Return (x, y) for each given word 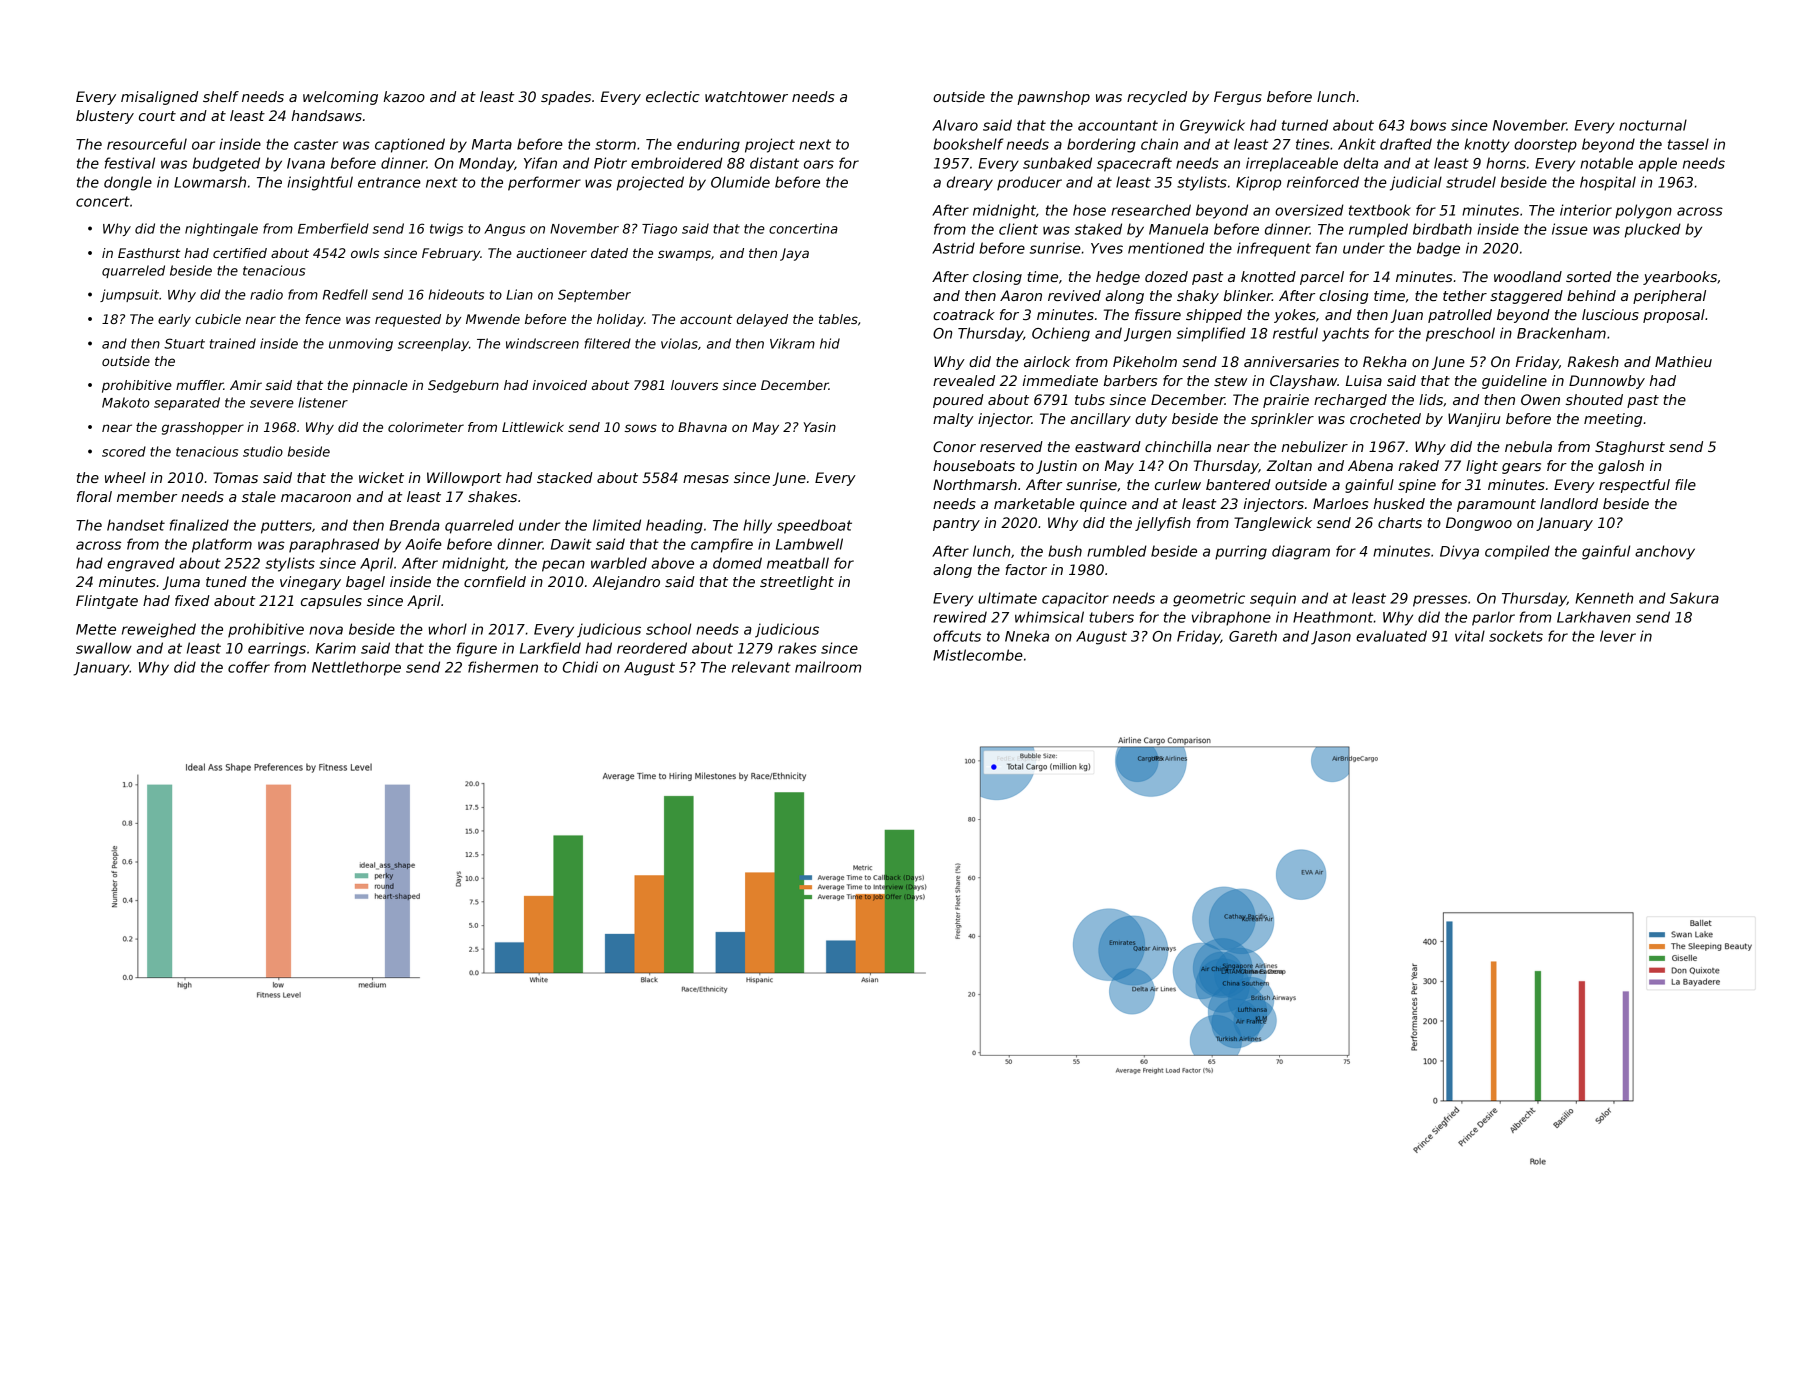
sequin (1273, 599)
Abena (1370, 465)
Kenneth (1604, 598)
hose (1089, 210)
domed (737, 563)
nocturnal (1653, 125)
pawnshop (1053, 98)
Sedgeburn (463, 386)
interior (1586, 210)
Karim (336, 648)
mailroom (828, 667)
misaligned (159, 98)
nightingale (221, 229)
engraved (141, 564)
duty (1151, 420)
